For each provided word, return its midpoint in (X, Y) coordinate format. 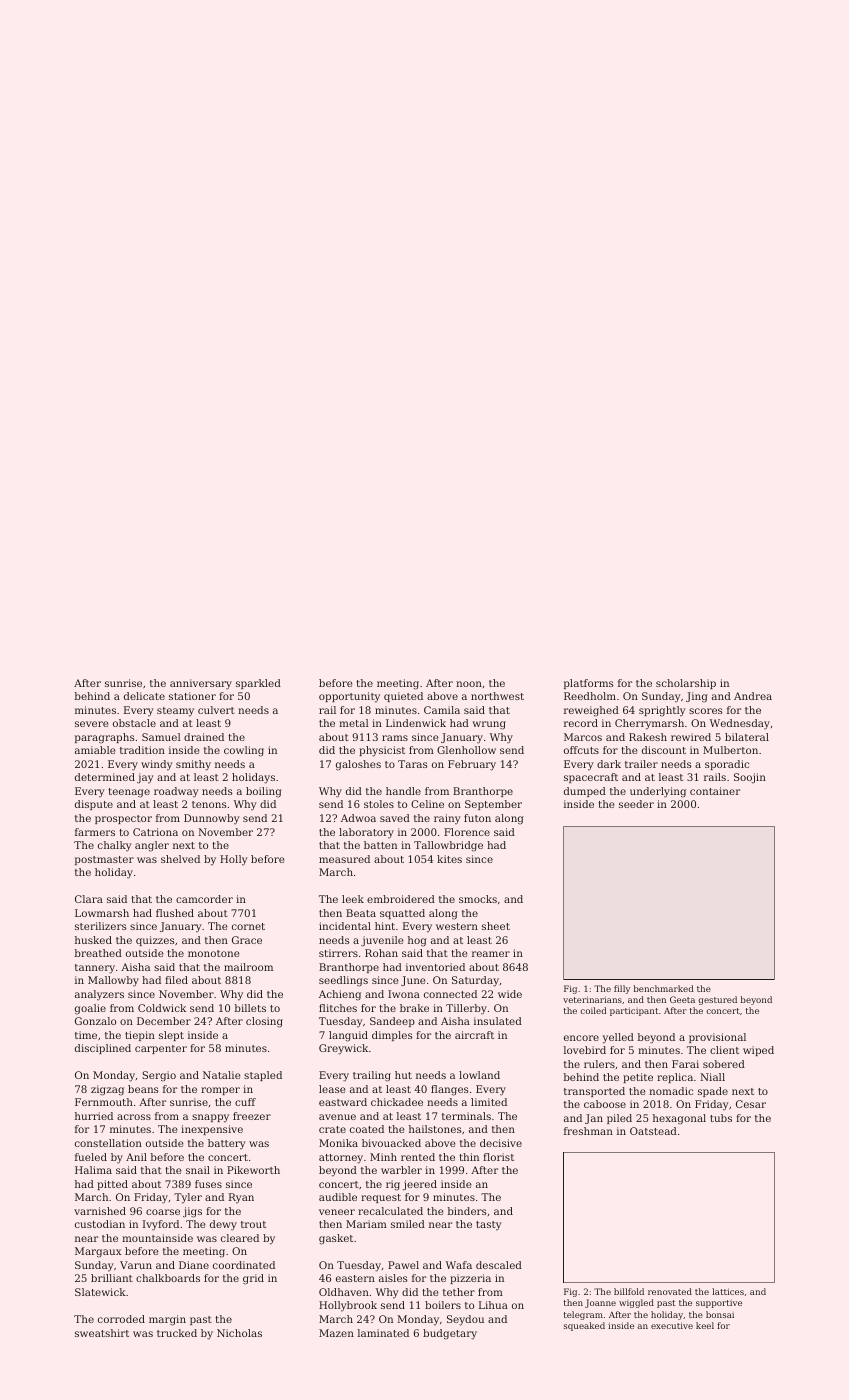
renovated (670, 1291)
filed (176, 980)
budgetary (450, 1334)
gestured (717, 1000)
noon (469, 684)
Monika (338, 1143)
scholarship (686, 684)
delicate (144, 696)
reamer (491, 954)
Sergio (159, 1076)
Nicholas (239, 1333)
